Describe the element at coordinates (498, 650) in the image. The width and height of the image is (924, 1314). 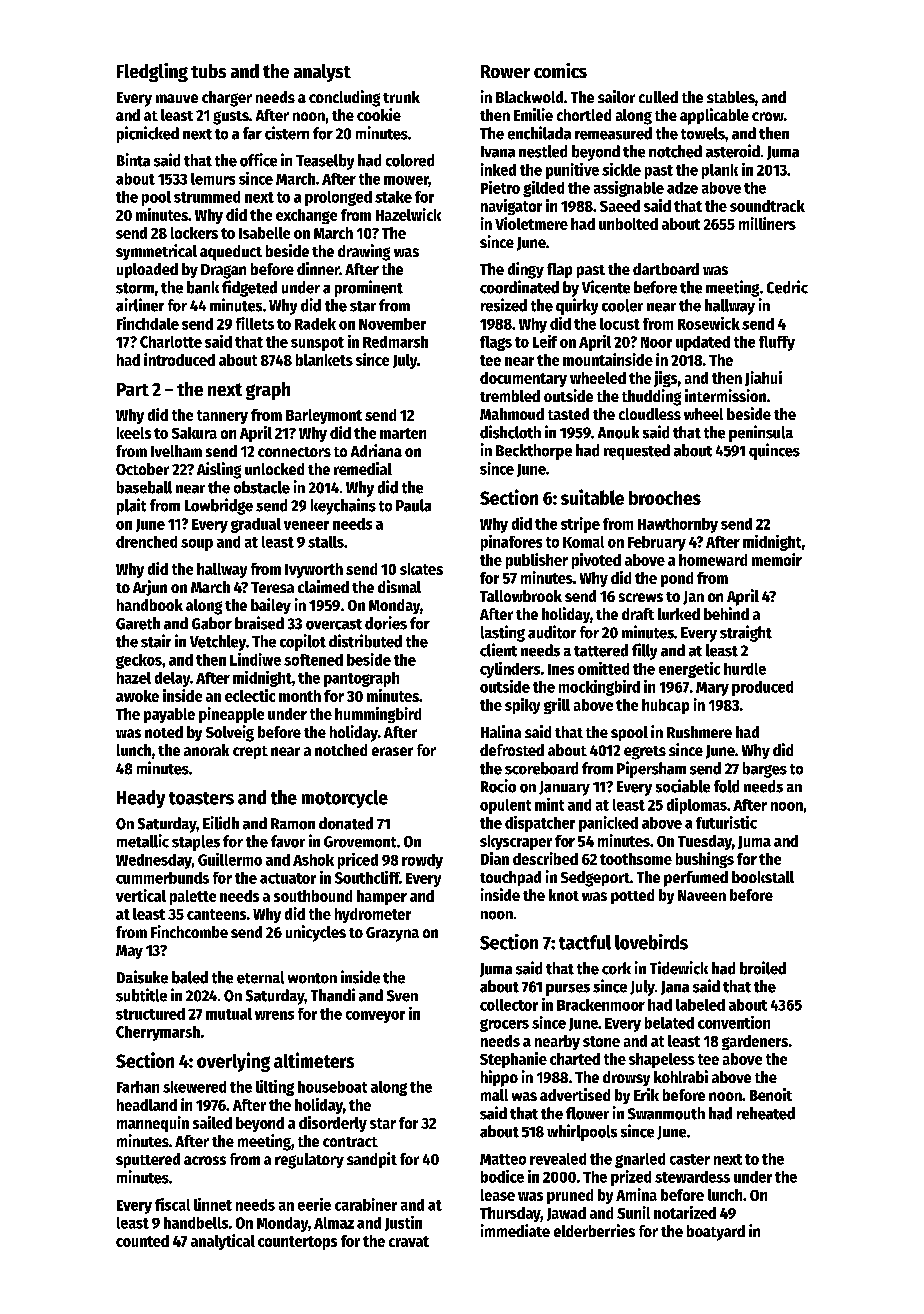
I see `client` at that location.
